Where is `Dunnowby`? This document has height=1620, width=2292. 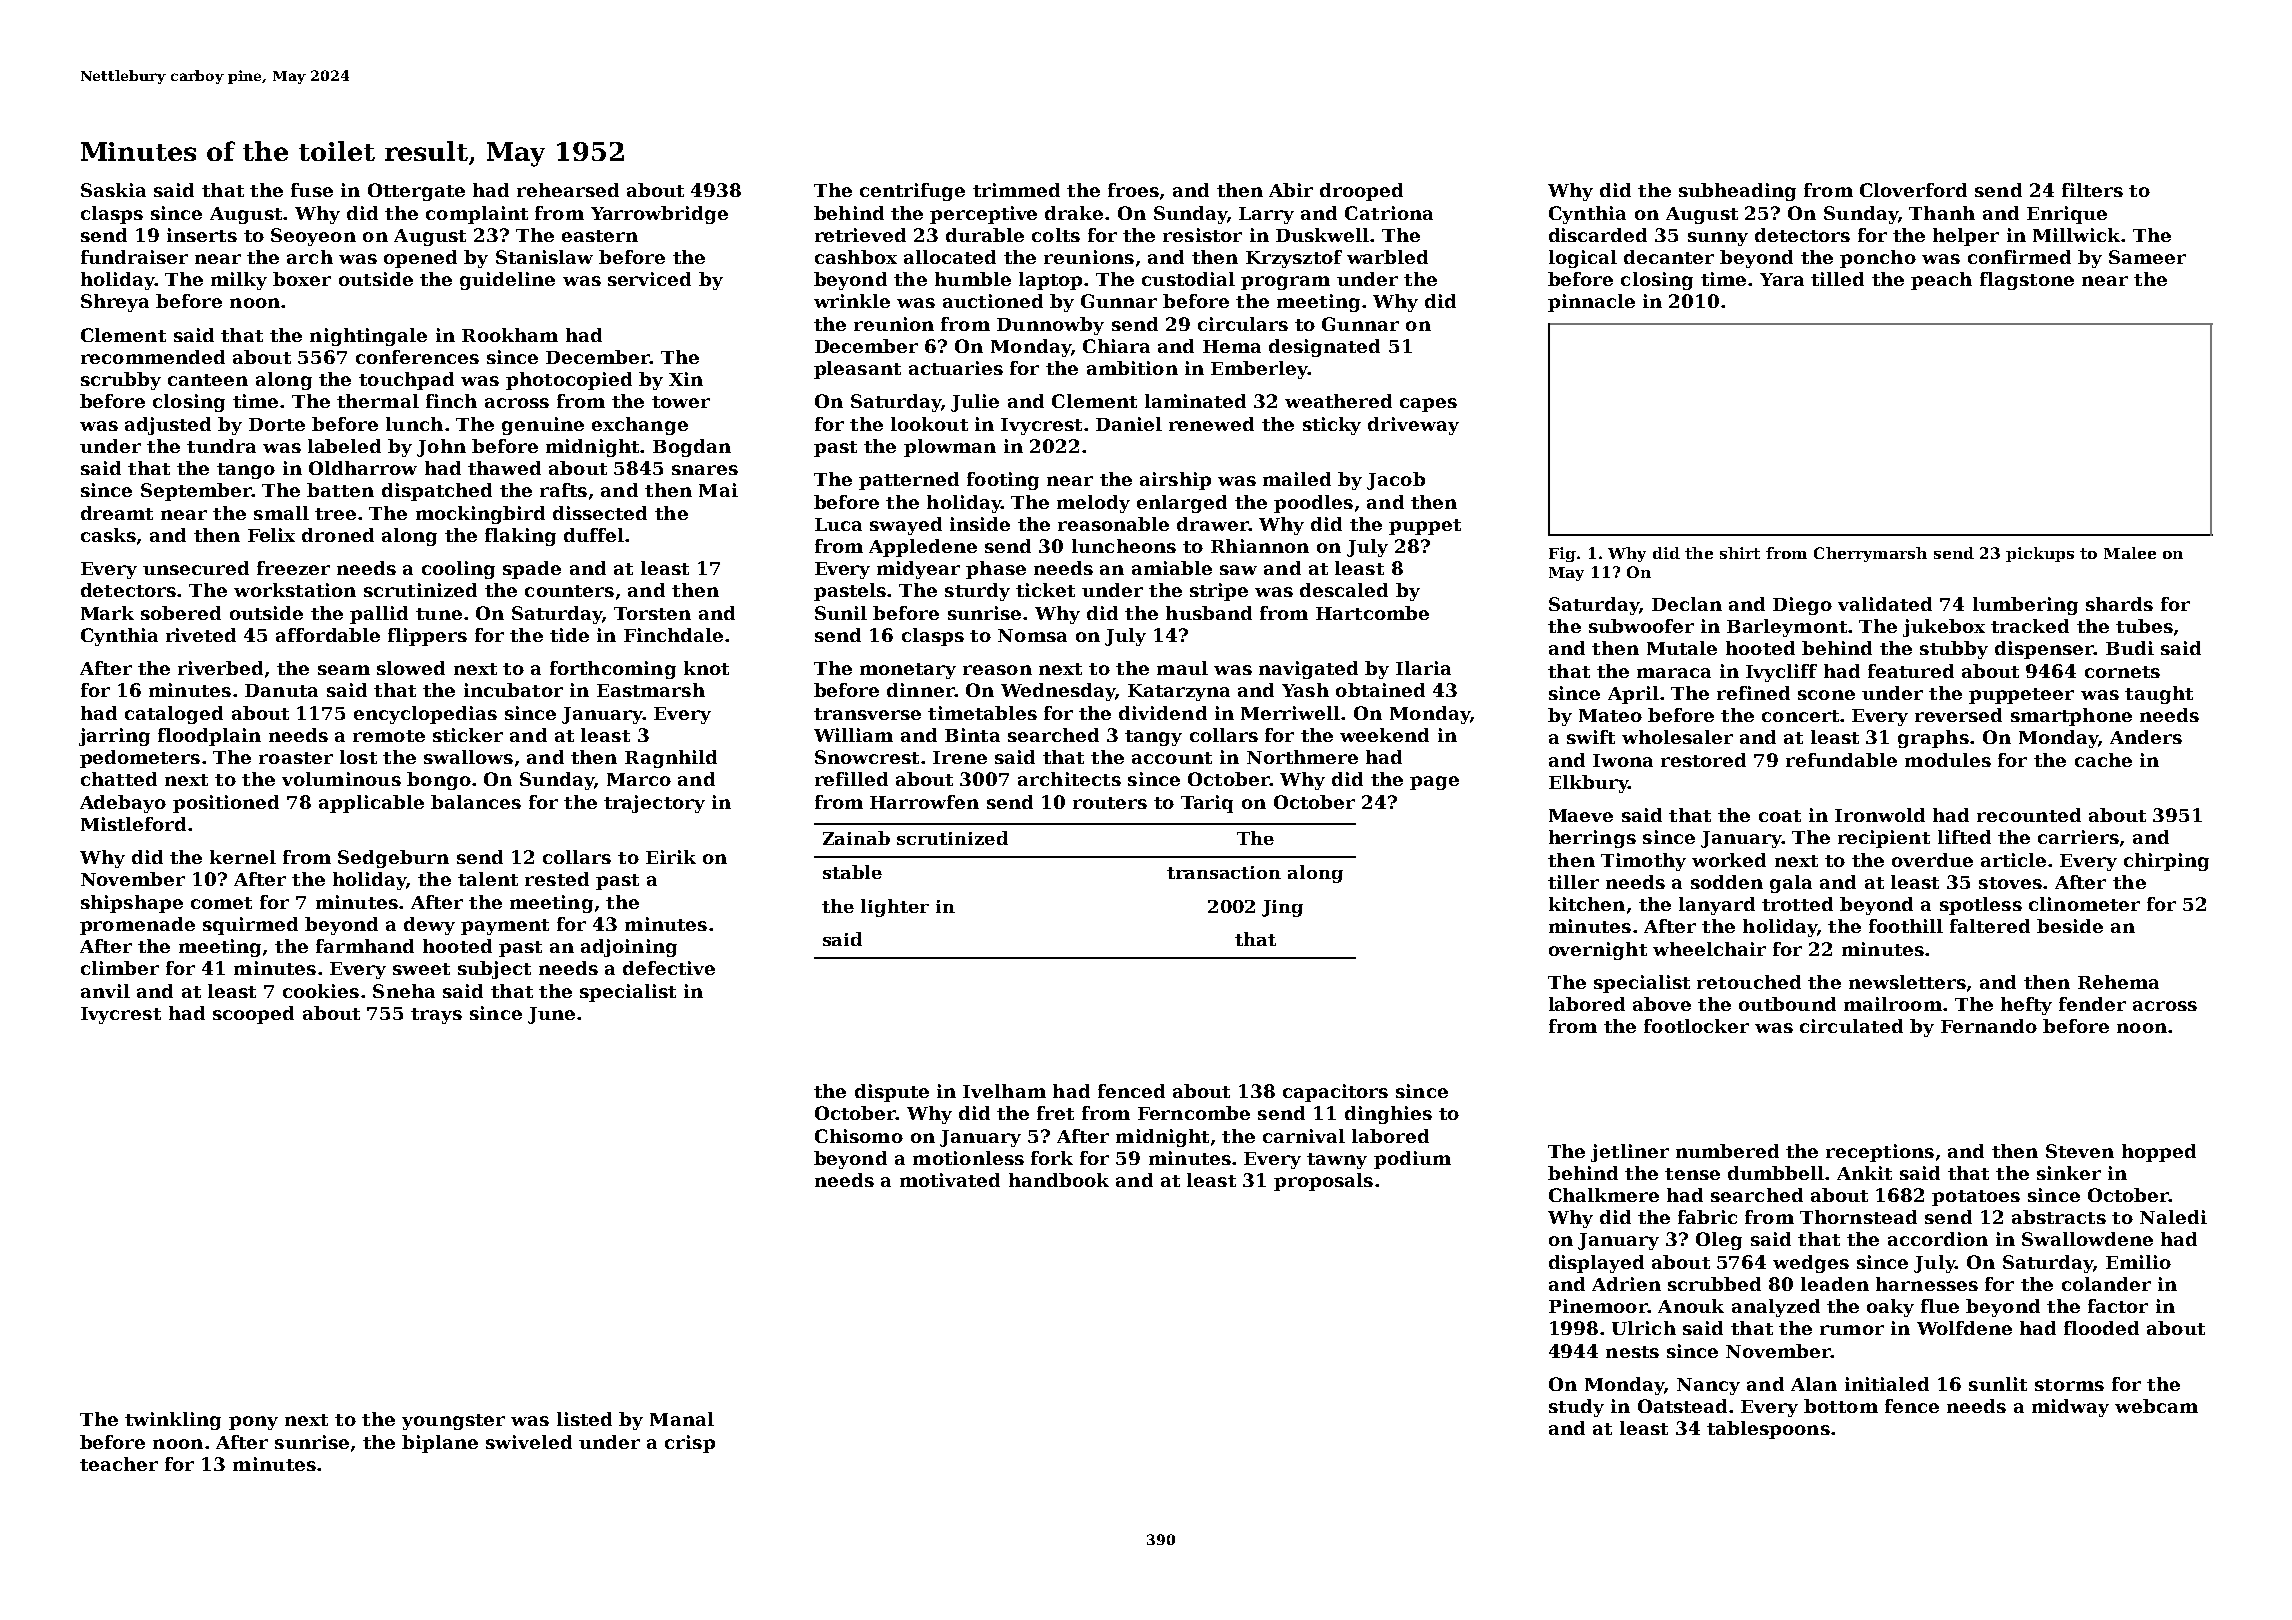
Dunnowby is located at coordinates (1050, 326).
